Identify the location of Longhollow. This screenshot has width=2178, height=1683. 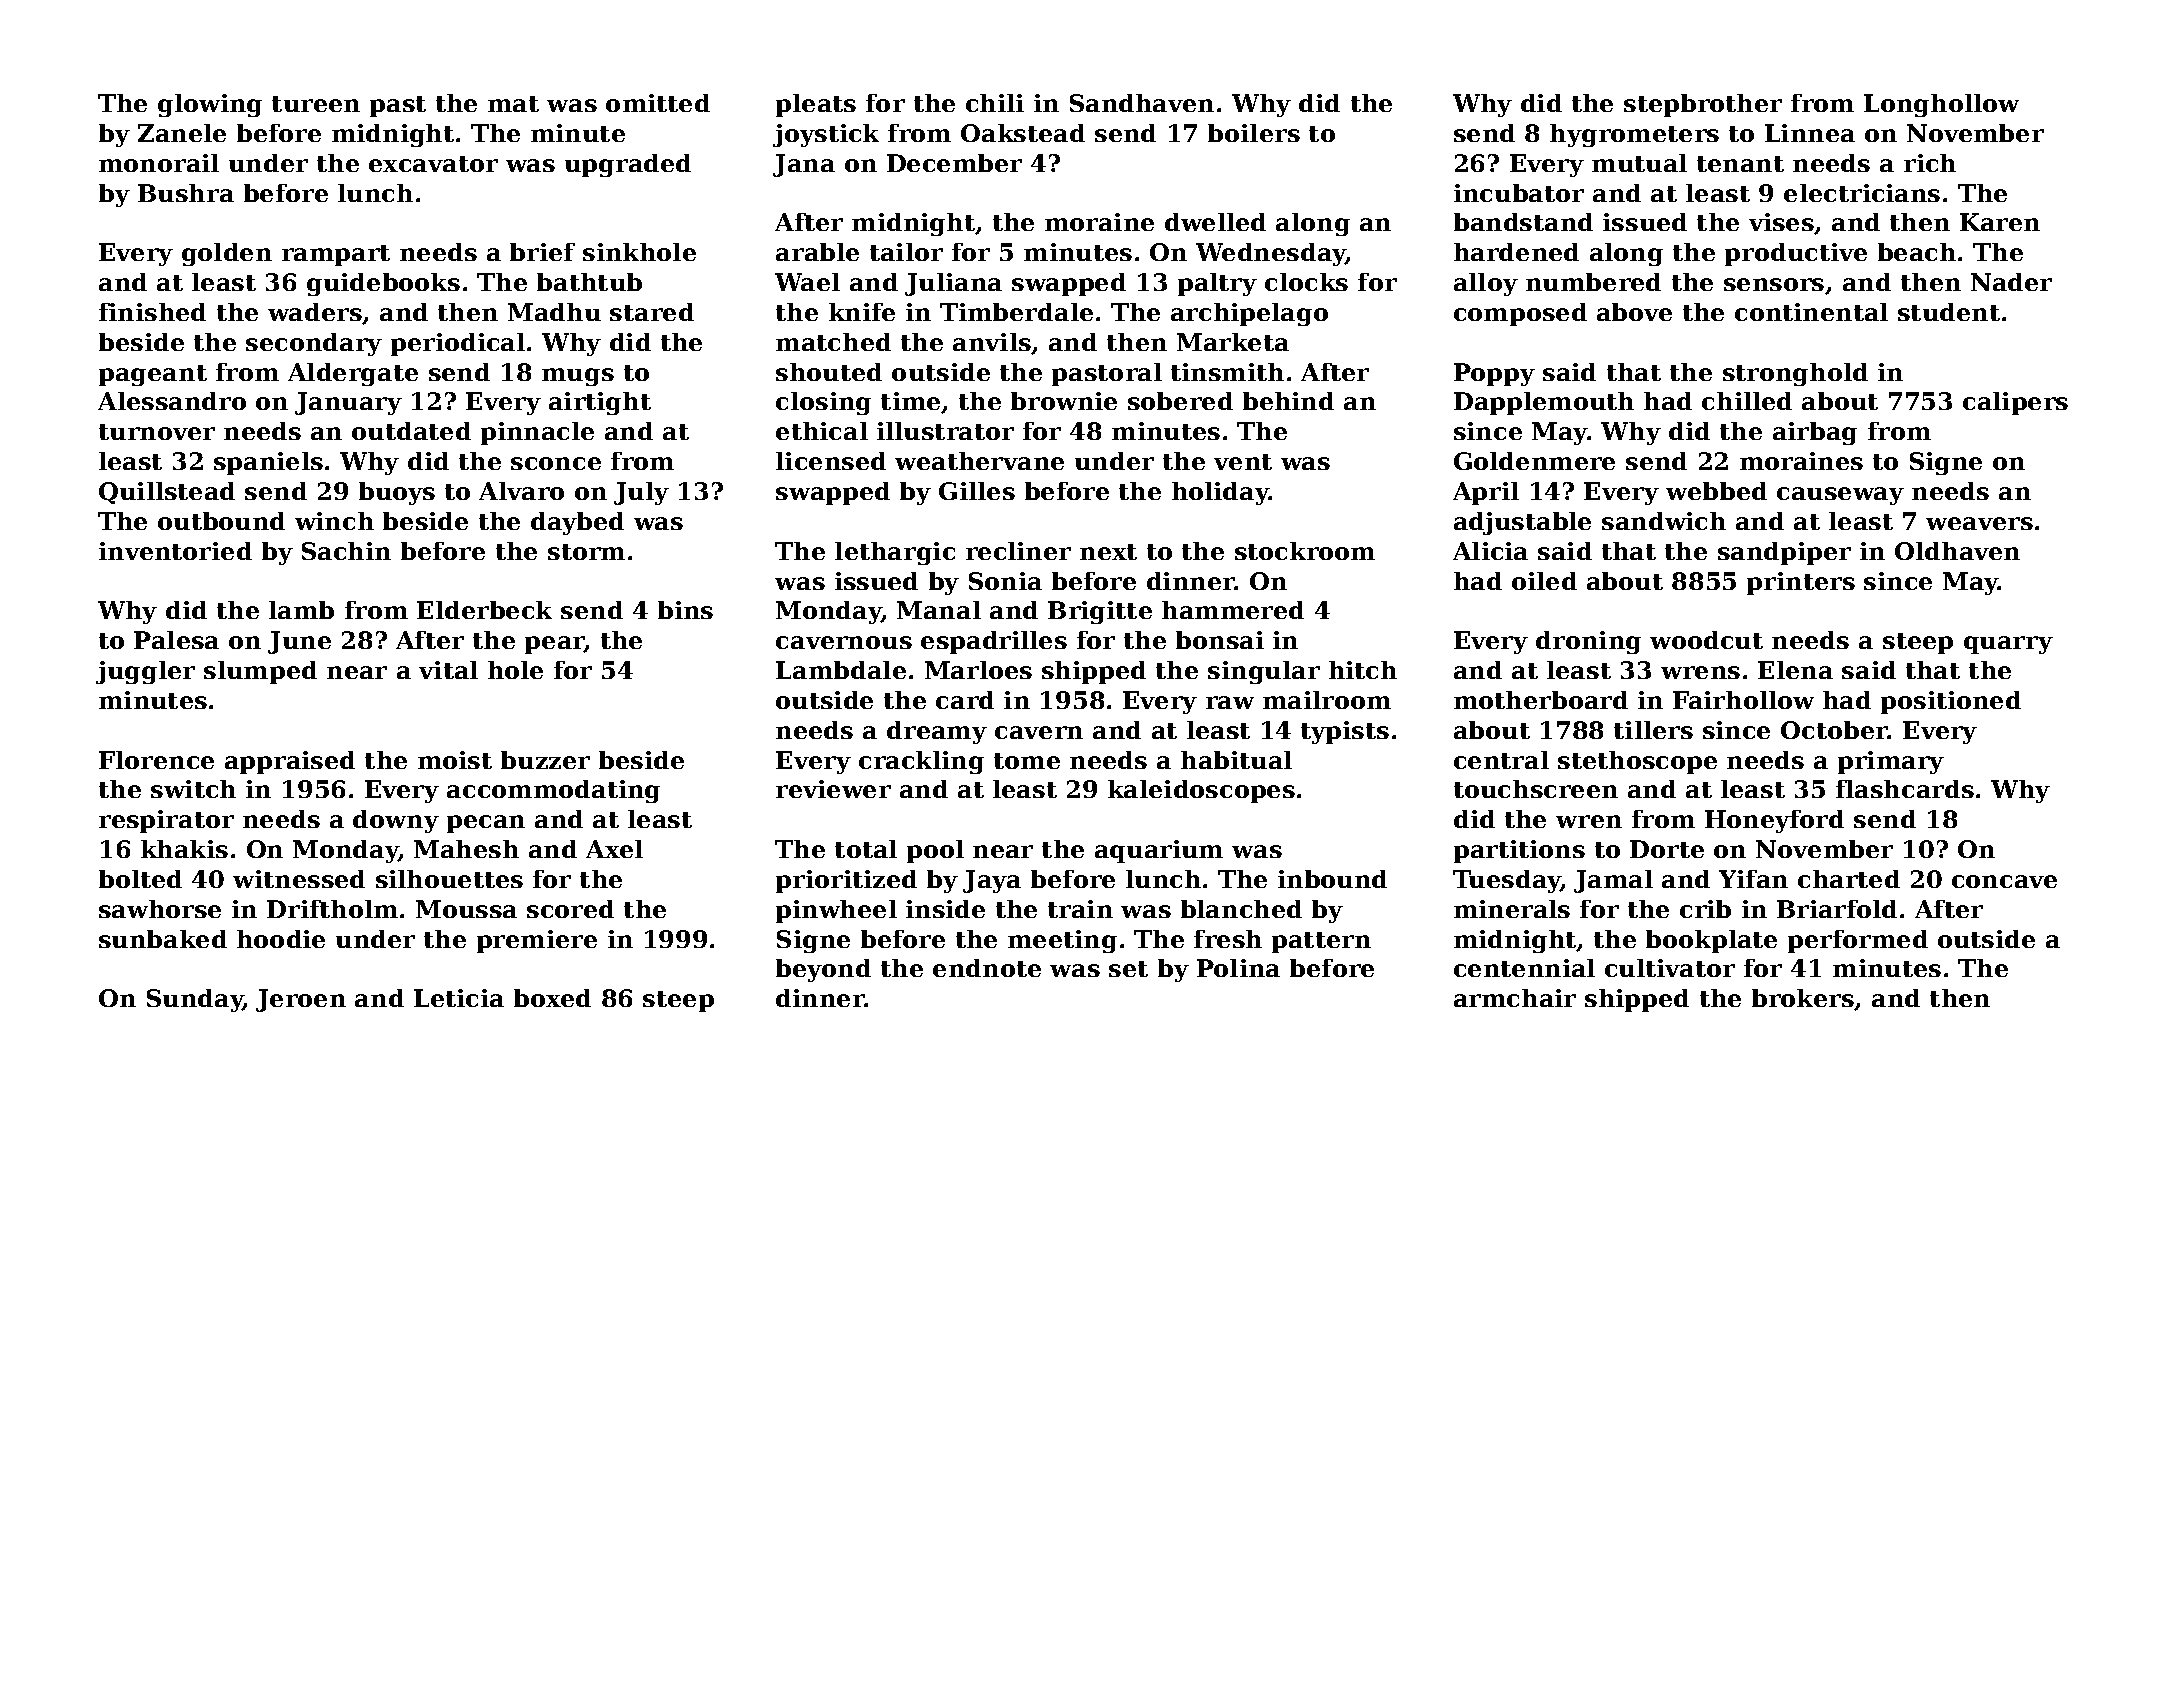
(1941, 105).
